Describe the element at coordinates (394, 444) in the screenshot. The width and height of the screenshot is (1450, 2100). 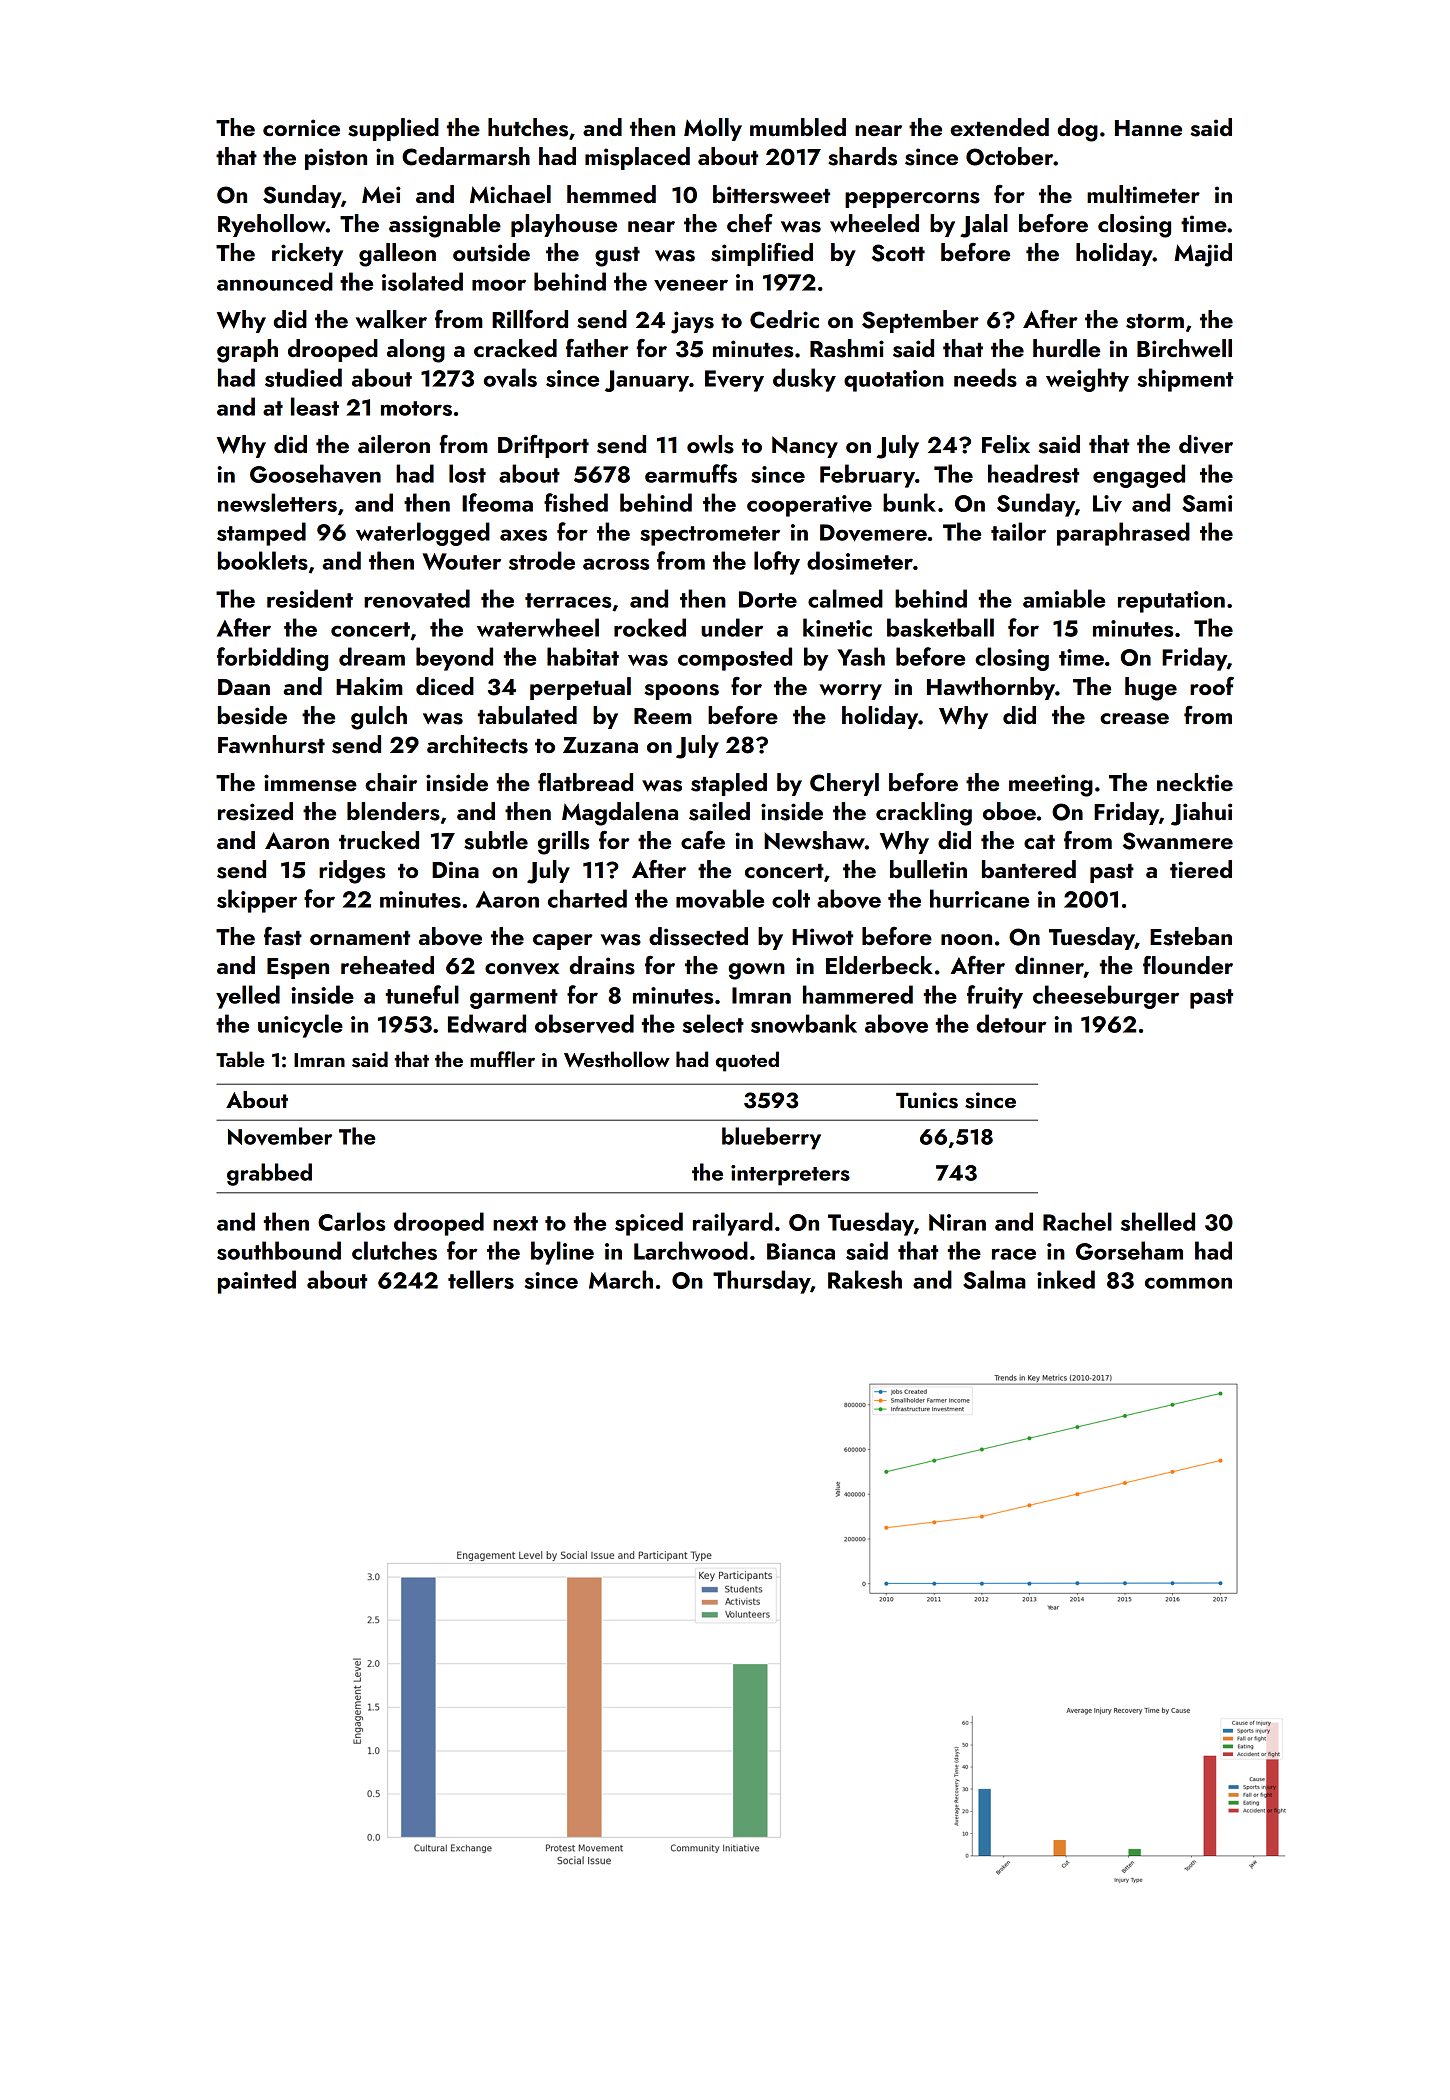
I see `aileron` at that location.
